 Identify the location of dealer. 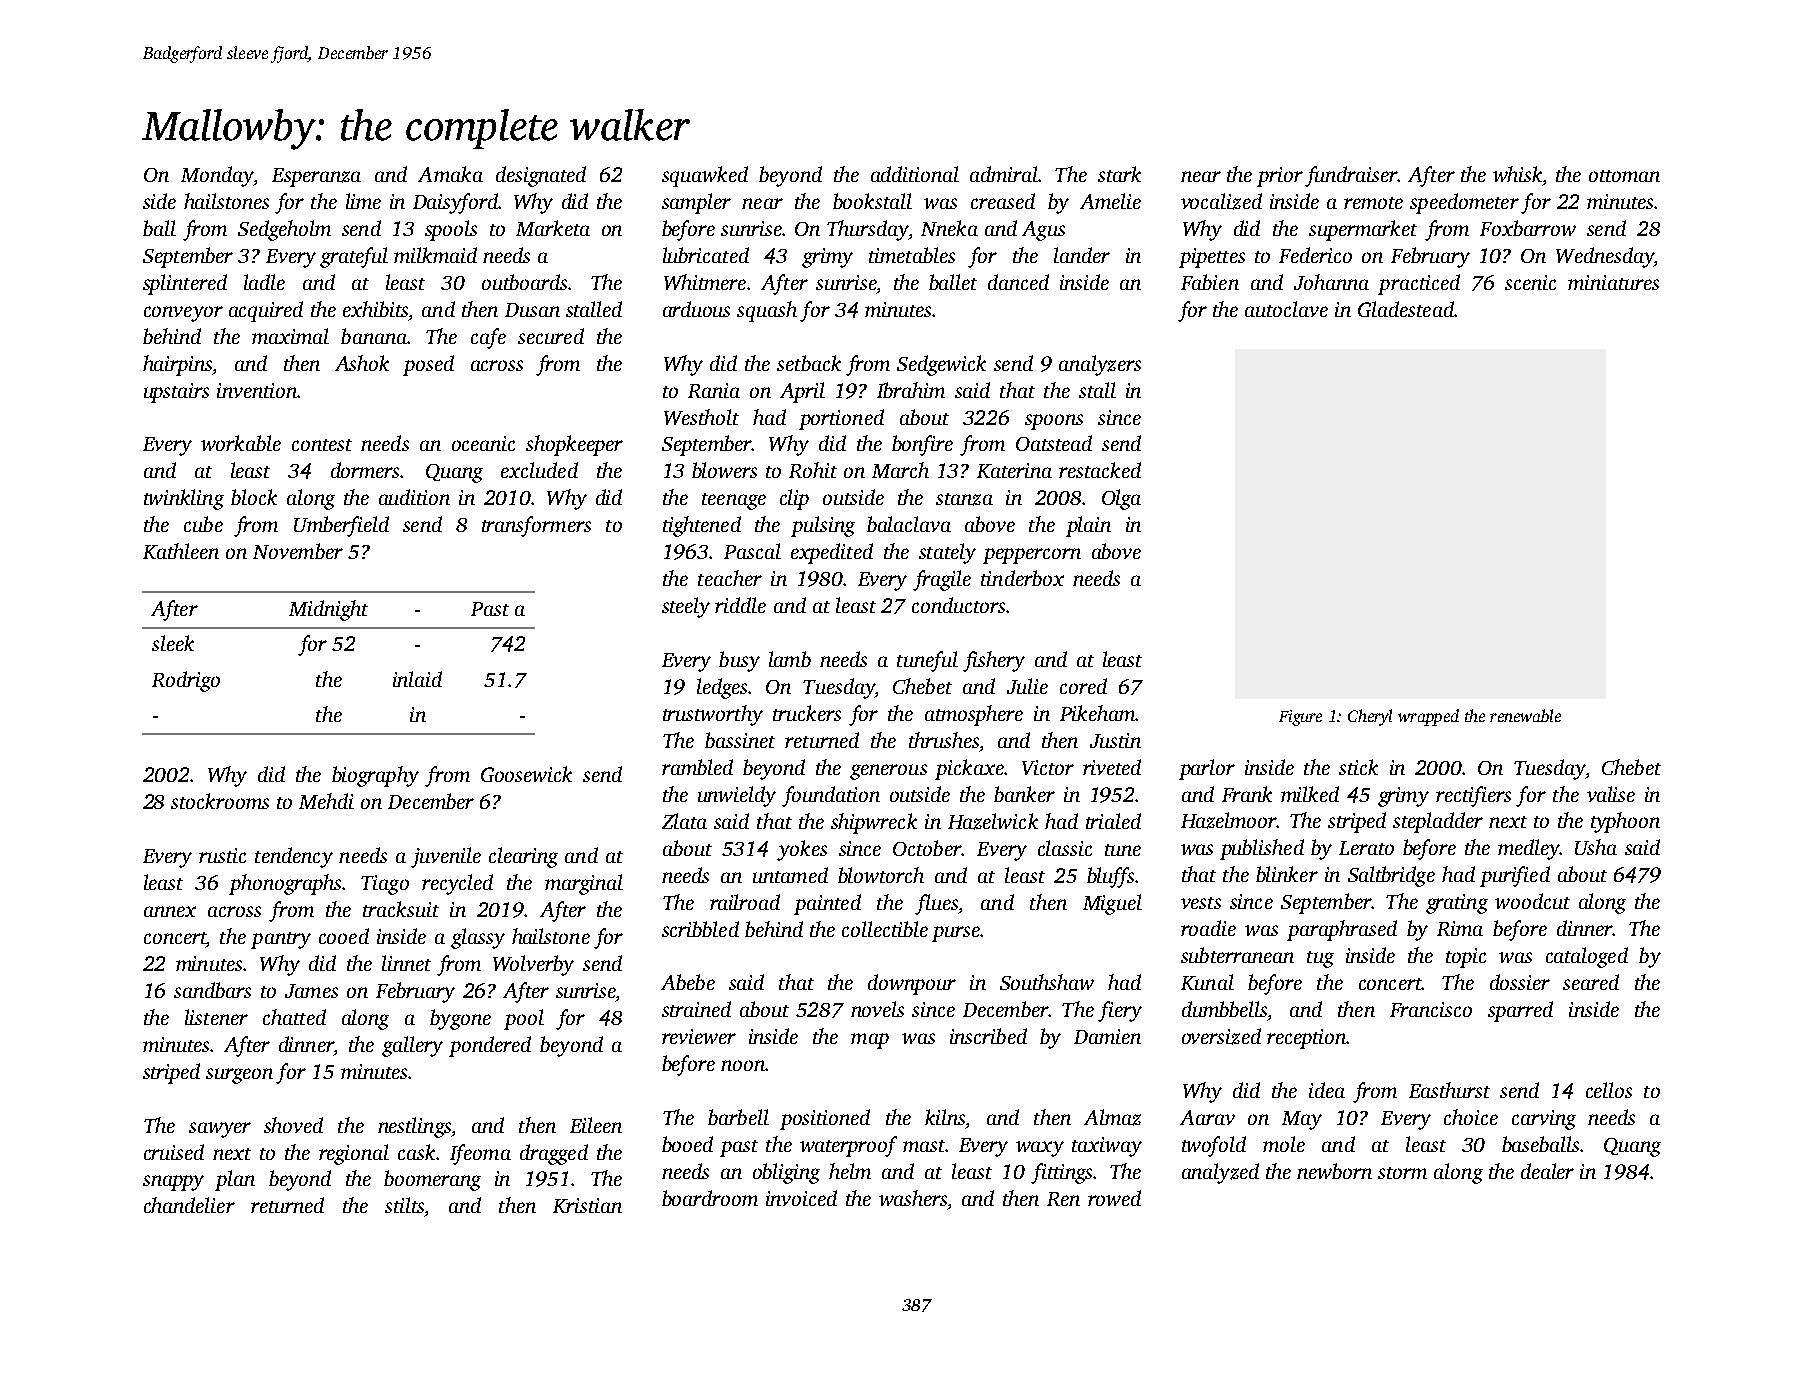
(1547, 1171).
